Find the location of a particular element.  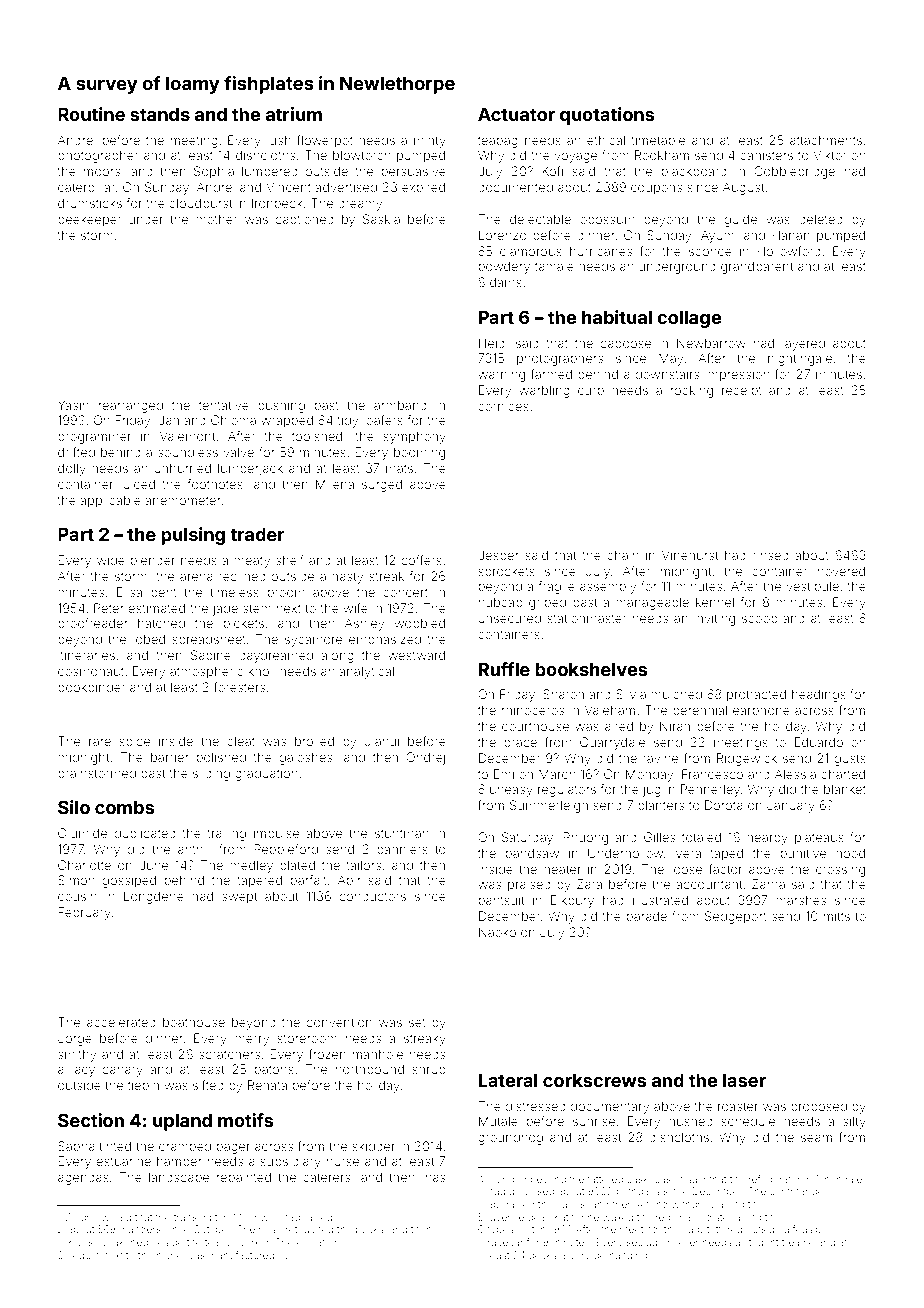

Viktor is located at coordinates (829, 155).
